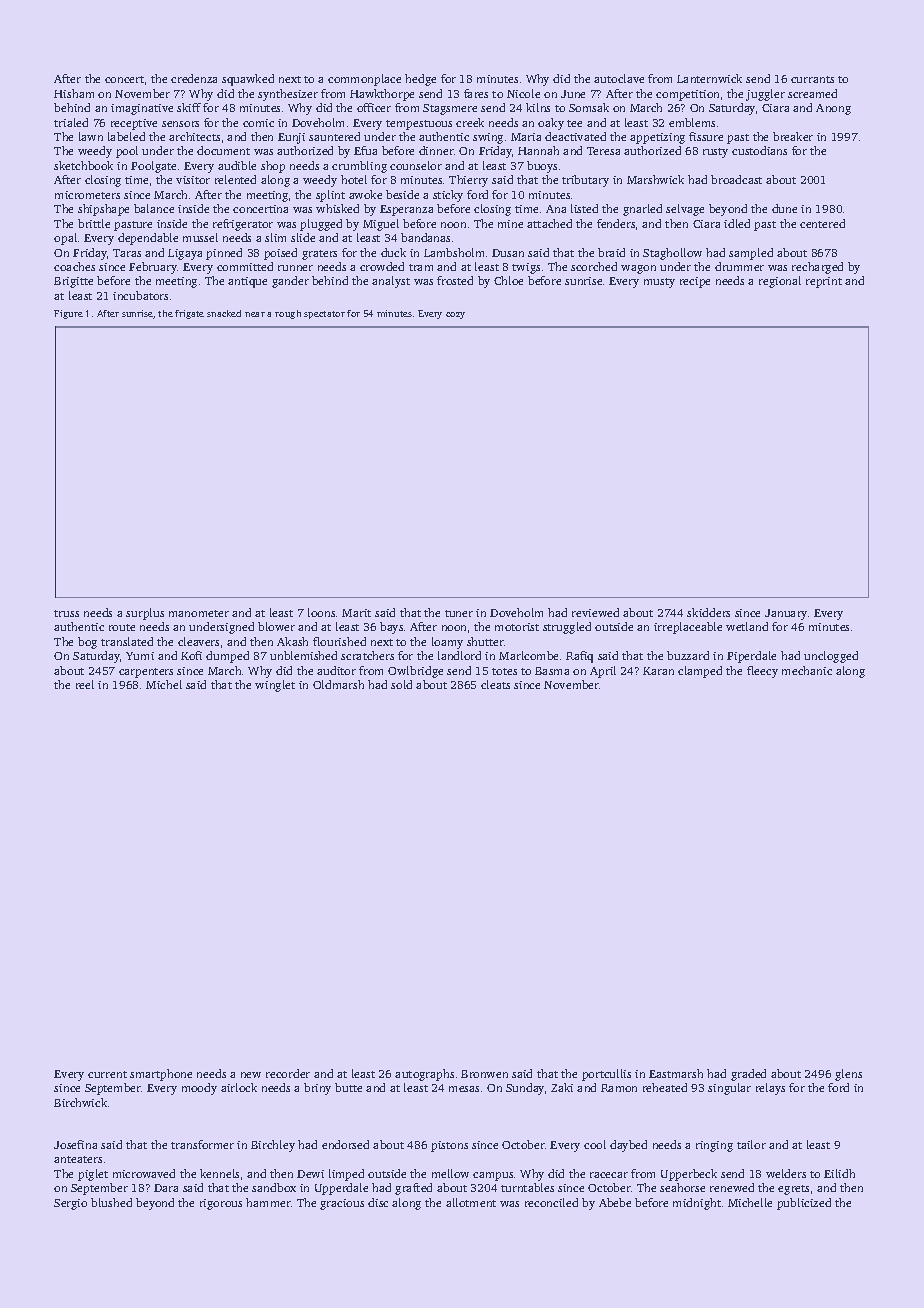  Describe the element at coordinates (153, 268) in the screenshot. I see `February` at that location.
